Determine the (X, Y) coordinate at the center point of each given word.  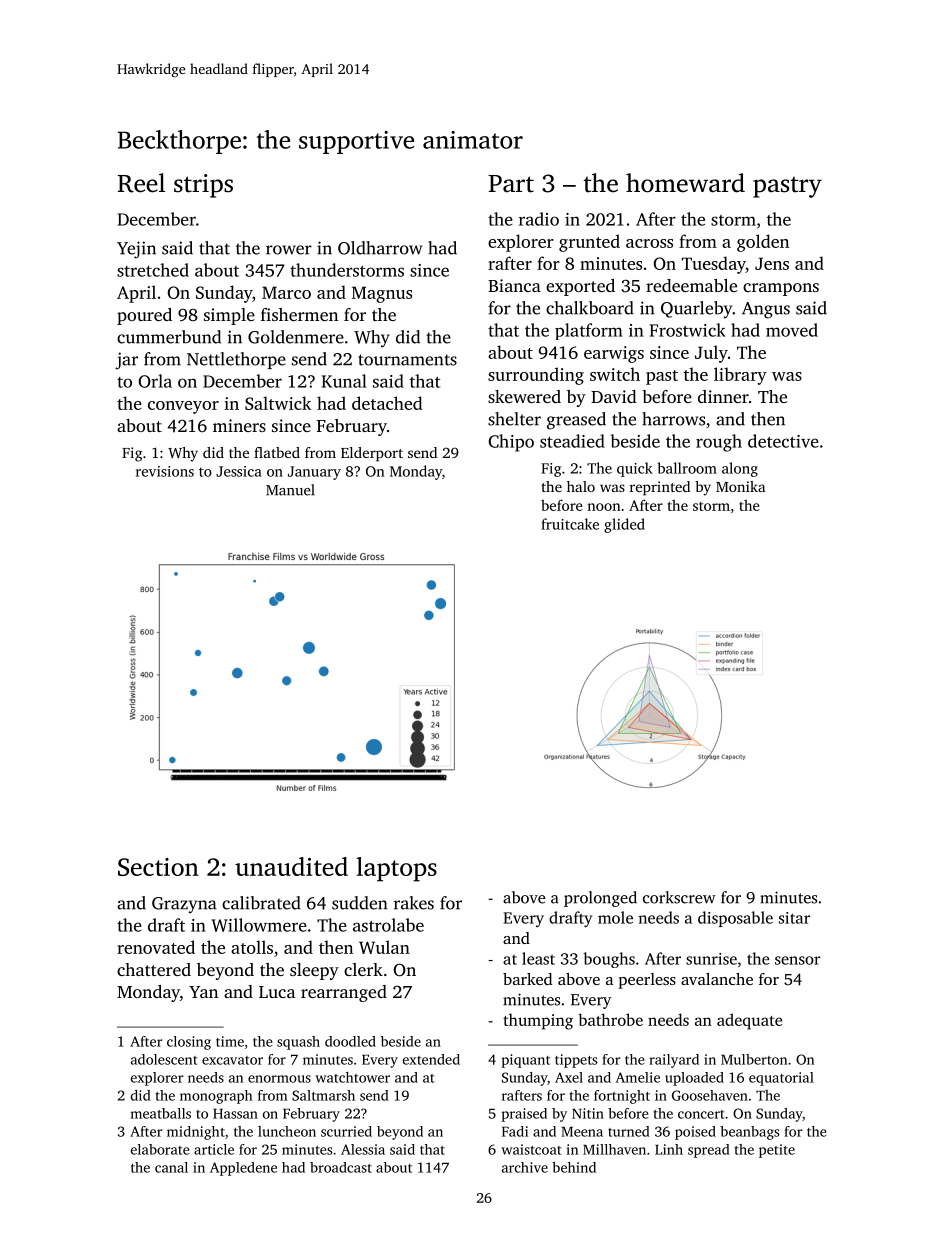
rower (289, 250)
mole (615, 917)
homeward (685, 183)
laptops (396, 869)
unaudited (291, 866)
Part (511, 184)
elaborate (160, 1149)
